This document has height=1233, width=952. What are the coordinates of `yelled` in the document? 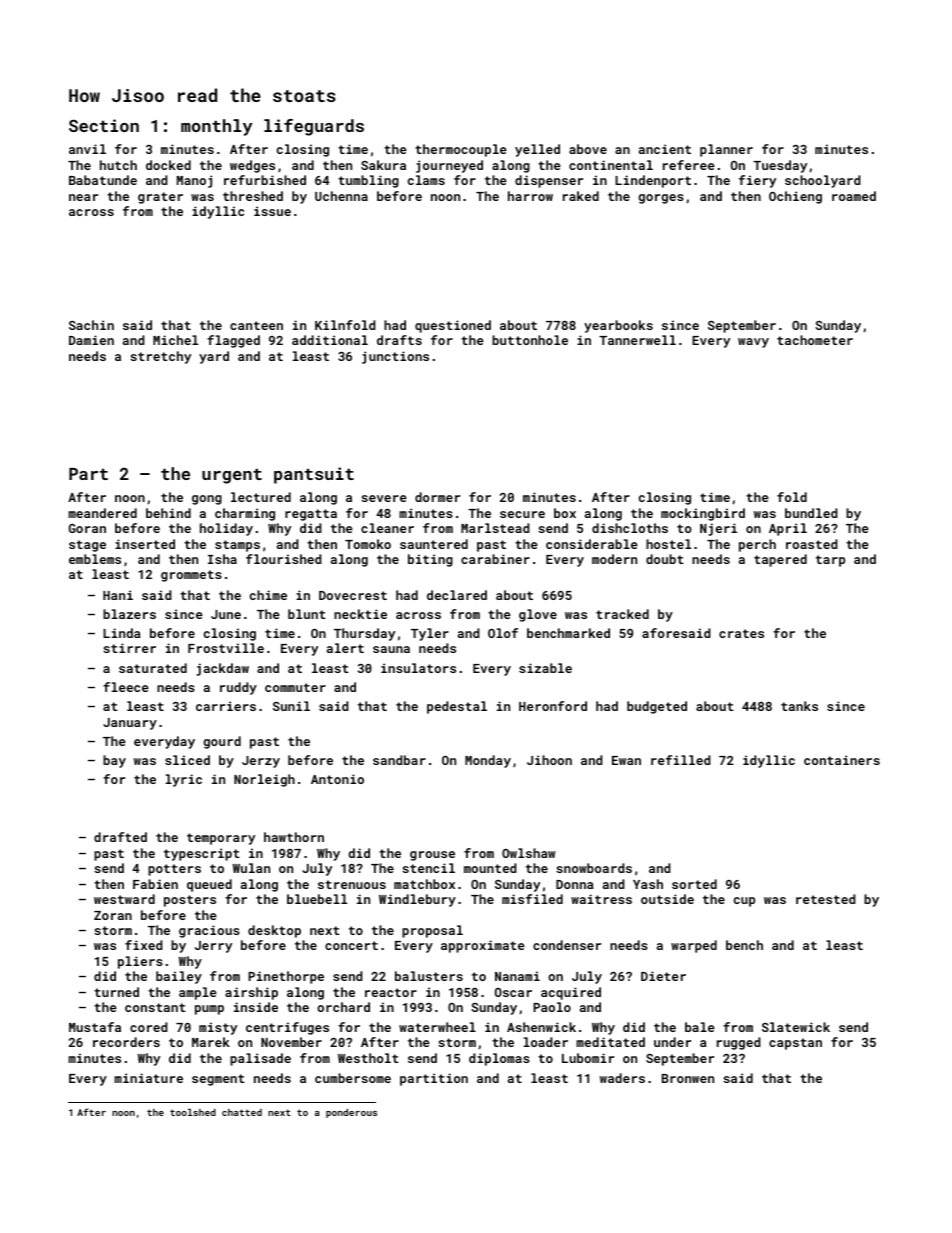 It's located at (537, 150).
